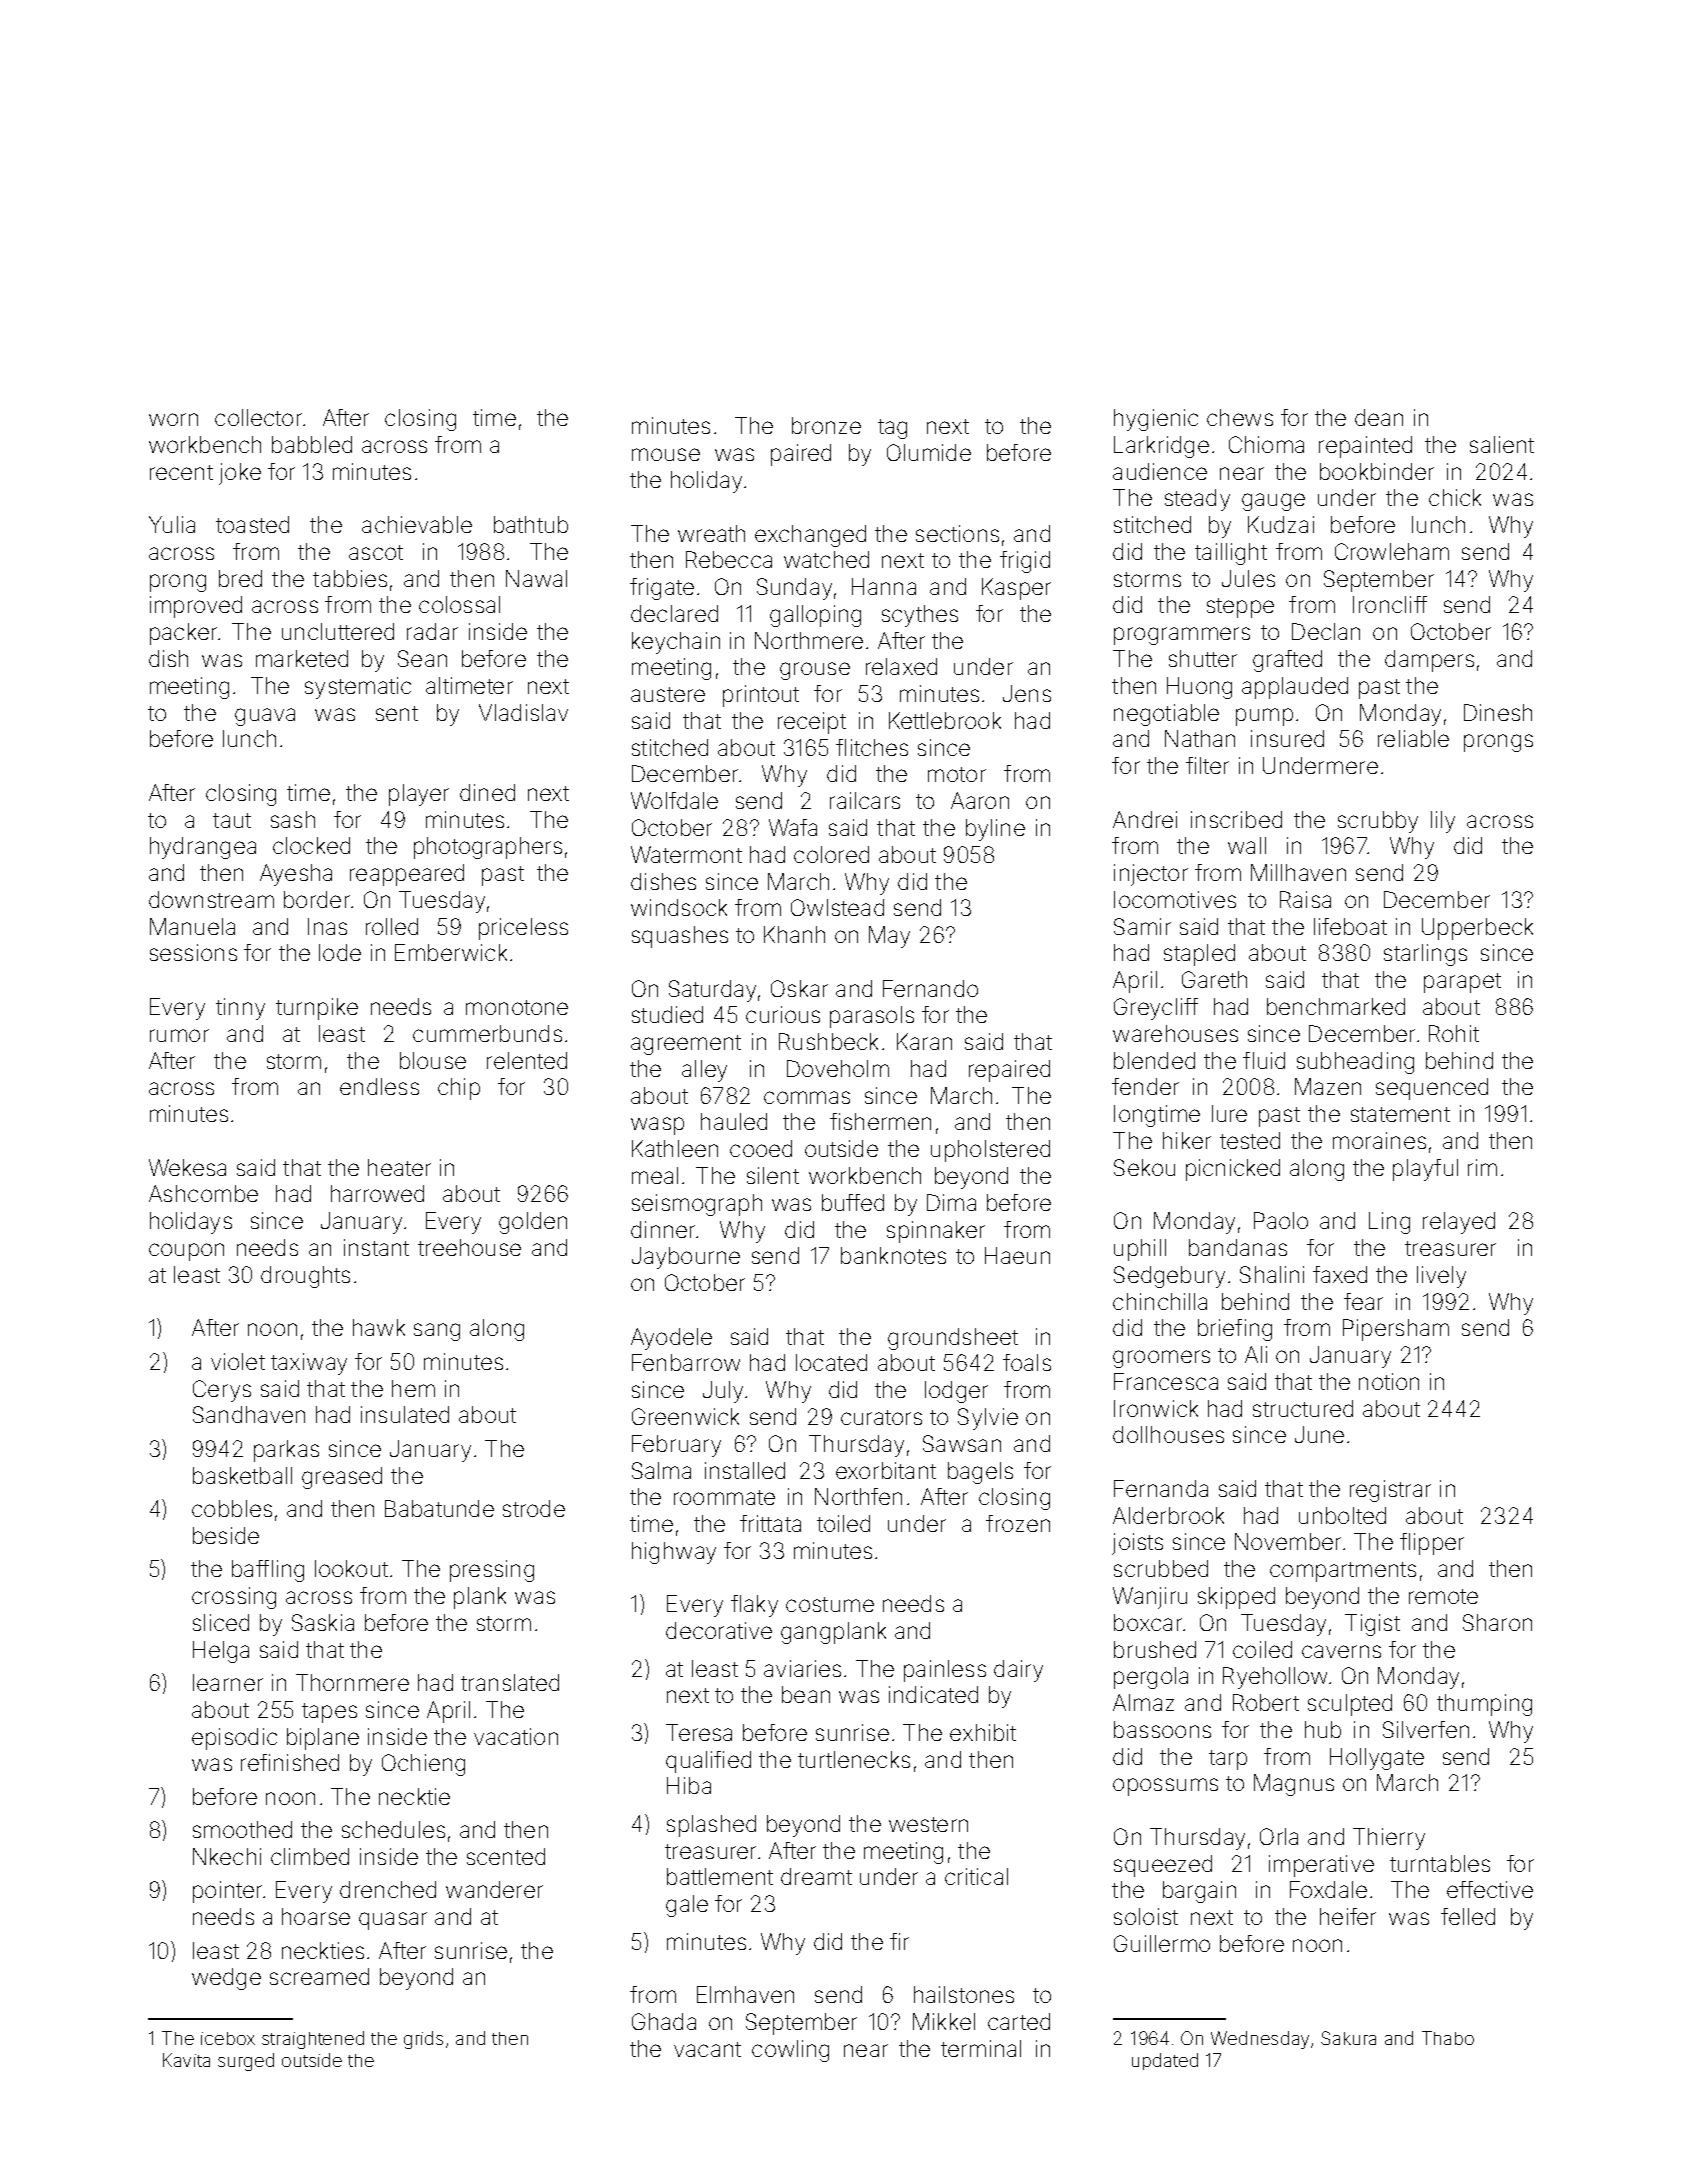 Image resolution: width=1683 pixels, height=2178 pixels. I want to click on Hiba, so click(689, 1785).
